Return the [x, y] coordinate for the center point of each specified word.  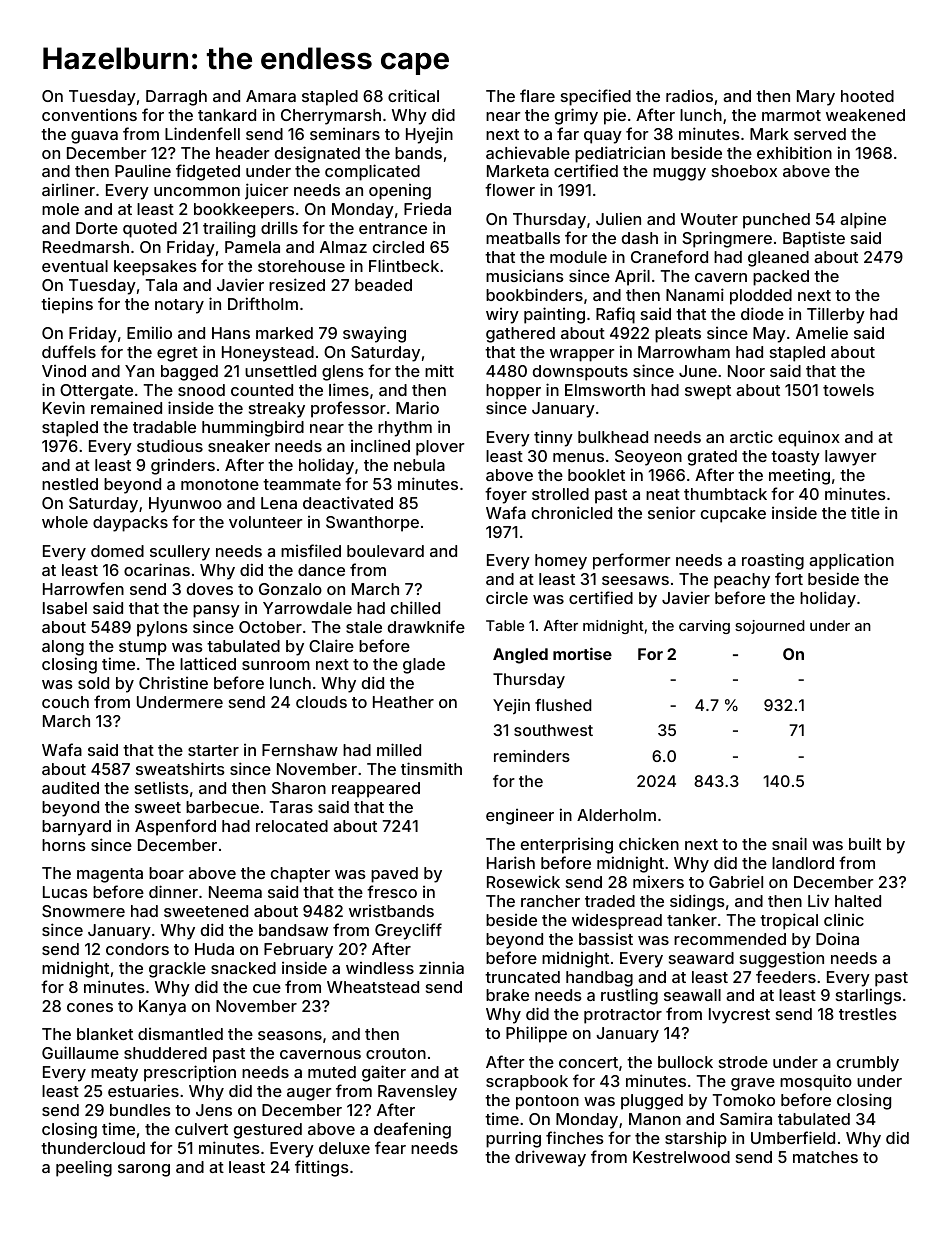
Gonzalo [290, 589]
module [578, 257]
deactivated [348, 502]
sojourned [770, 627]
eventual [75, 266]
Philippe [536, 1034]
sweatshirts [180, 768]
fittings [322, 1168]
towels [848, 390]
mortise [582, 653]
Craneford [669, 256]
